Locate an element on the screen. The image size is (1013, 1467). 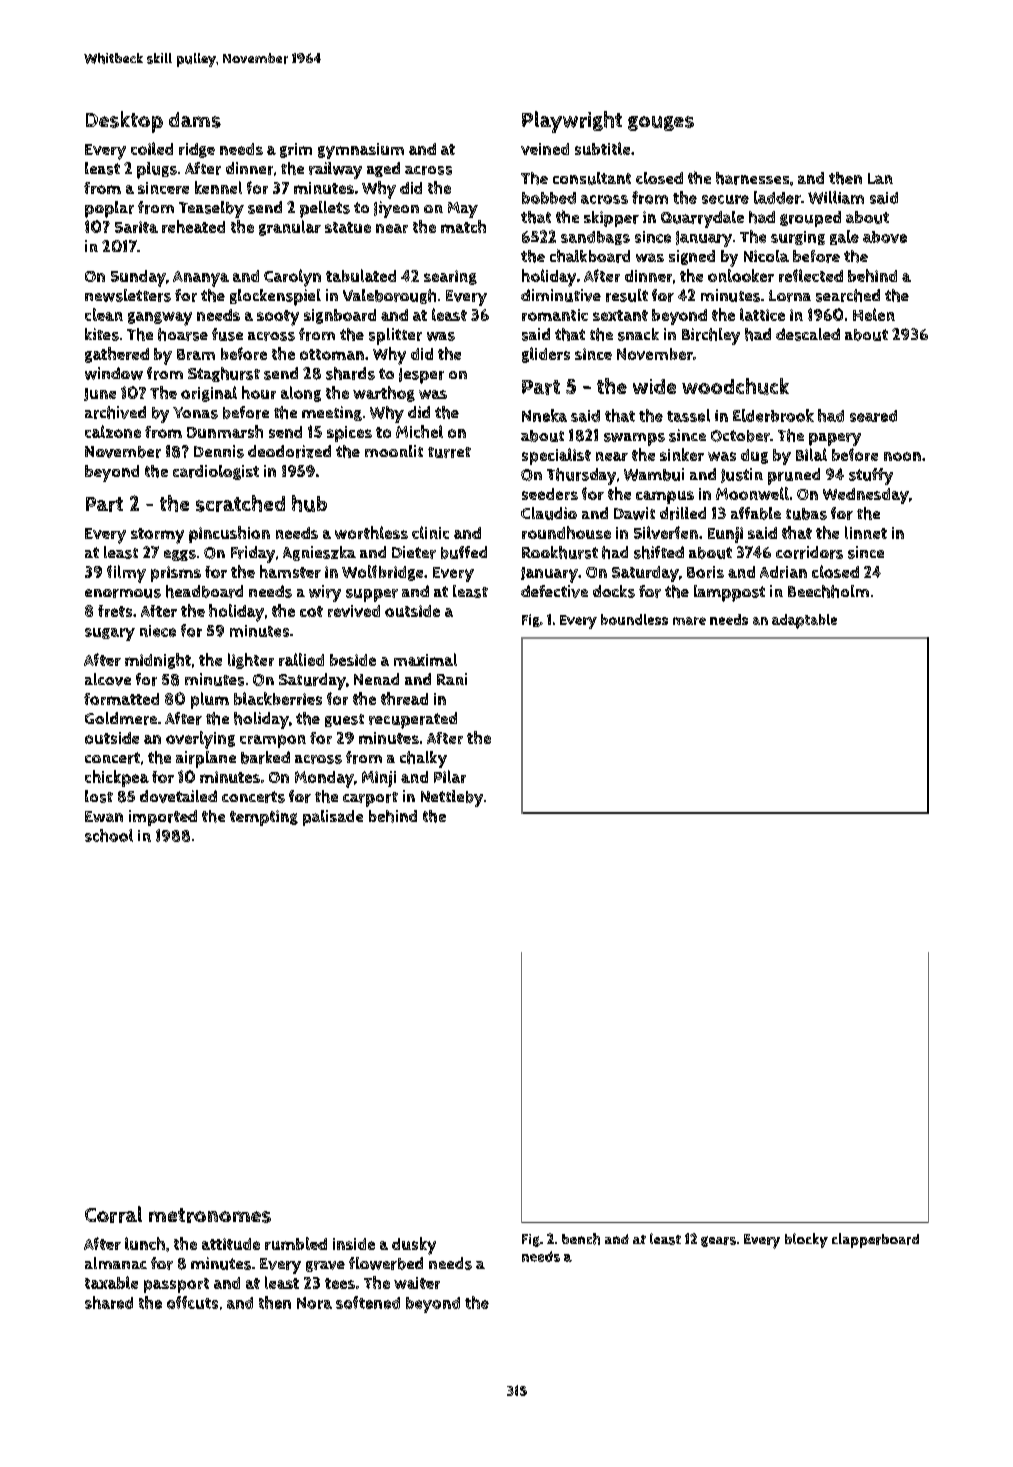
veined is located at coordinates (545, 149).
